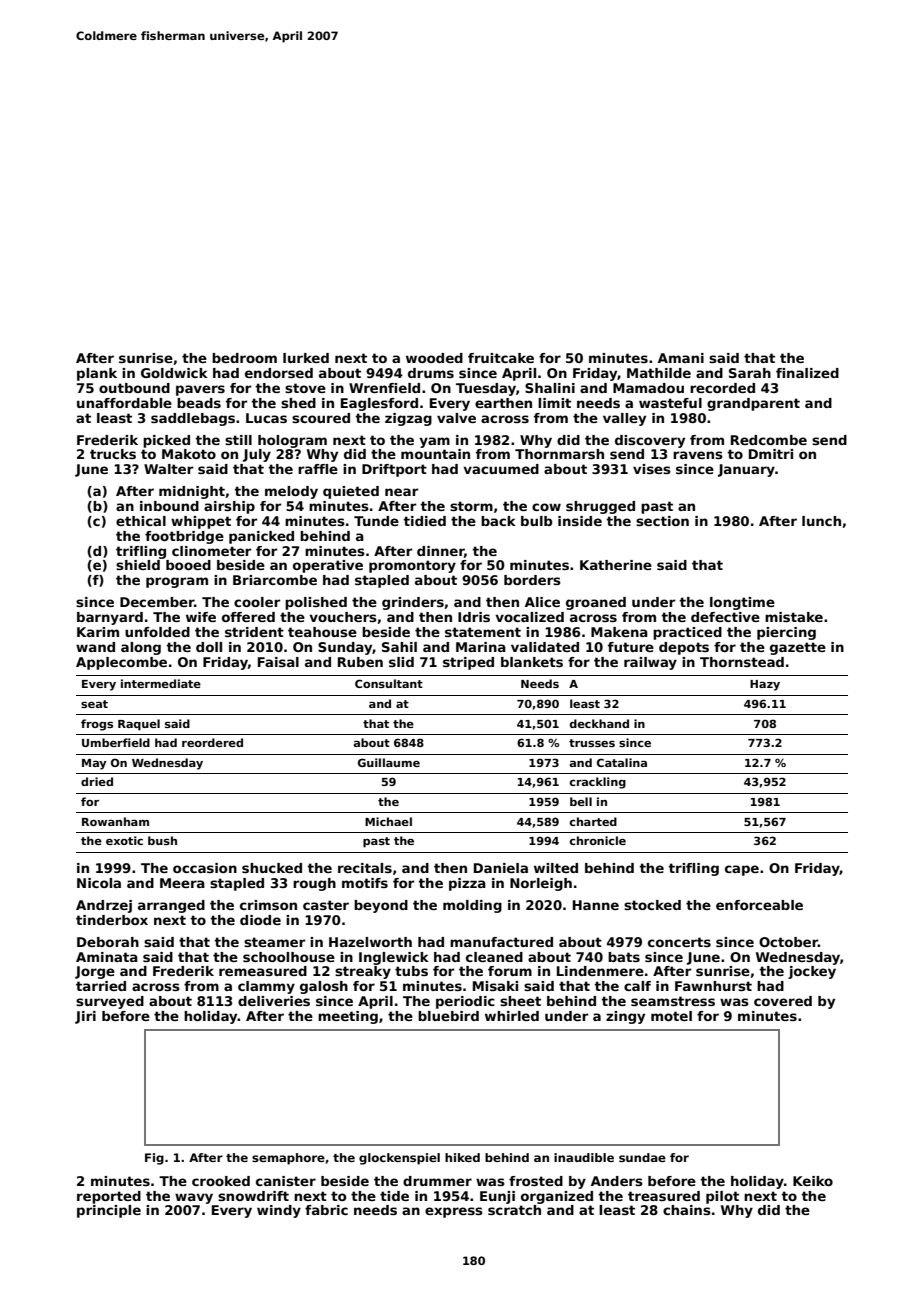 The image size is (924, 1308). Describe the element at coordinates (115, 821) in the screenshot. I see `Rowanham` at that location.
